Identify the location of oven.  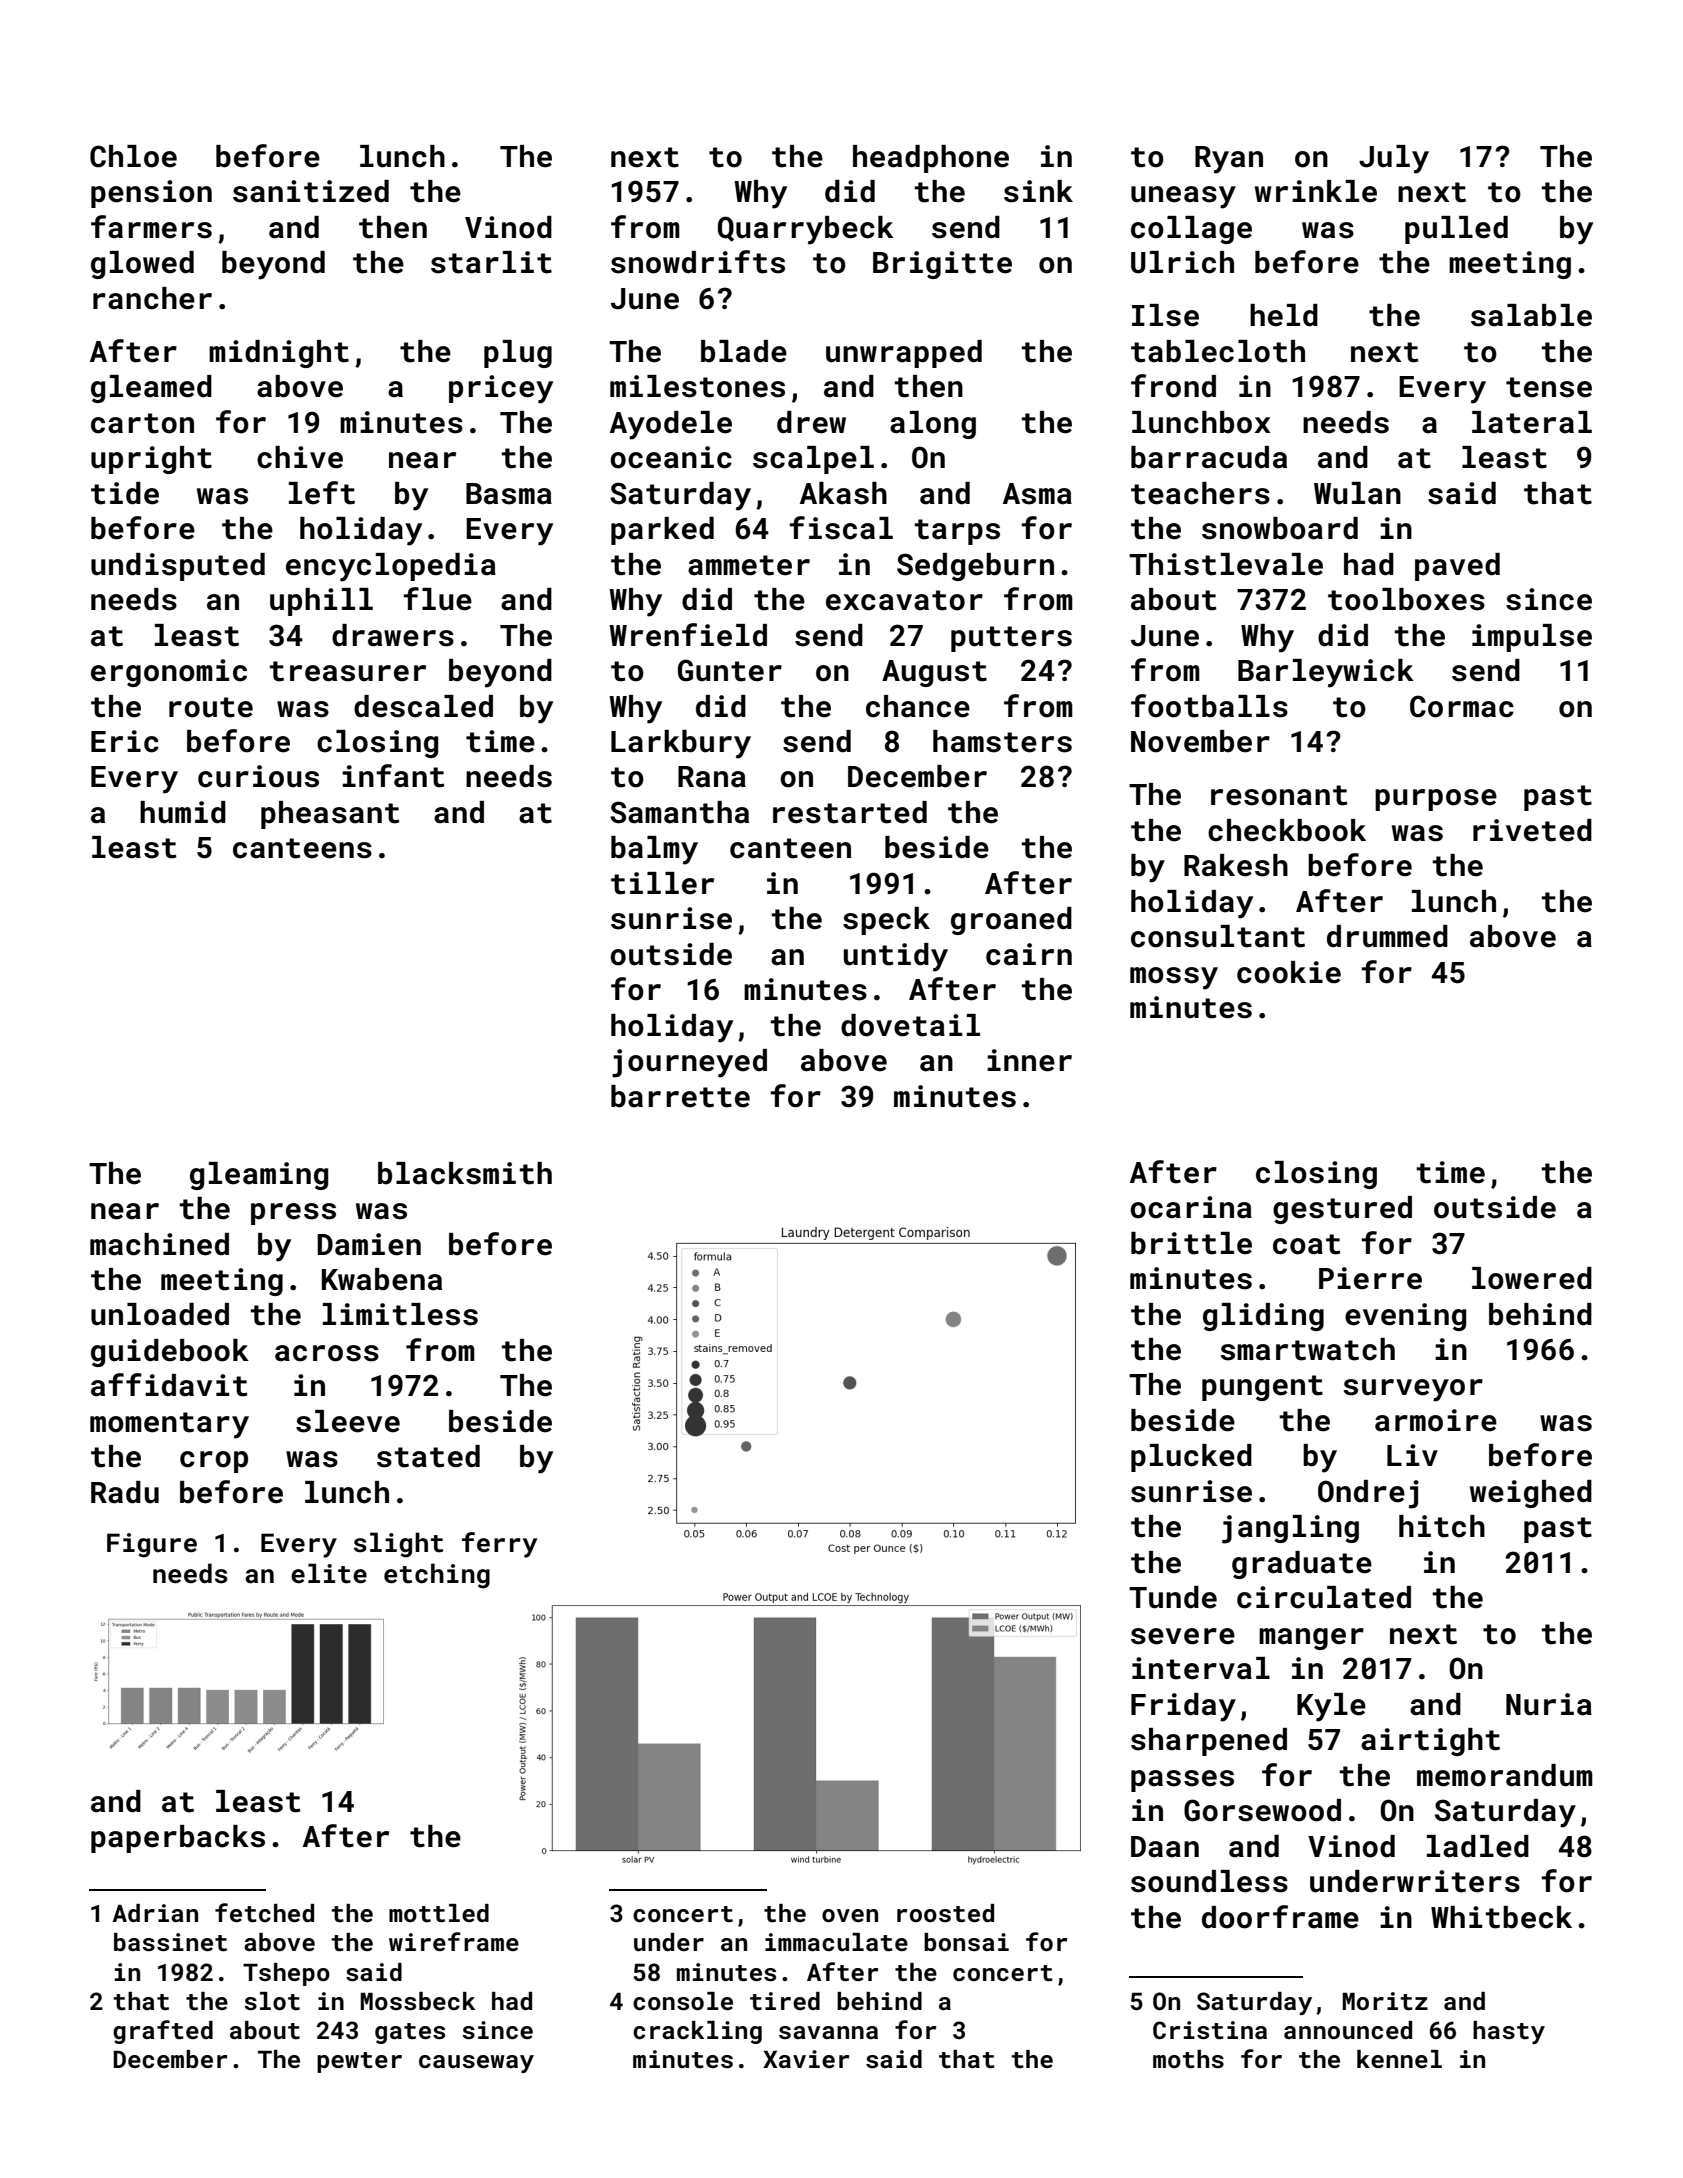
(850, 1915).
